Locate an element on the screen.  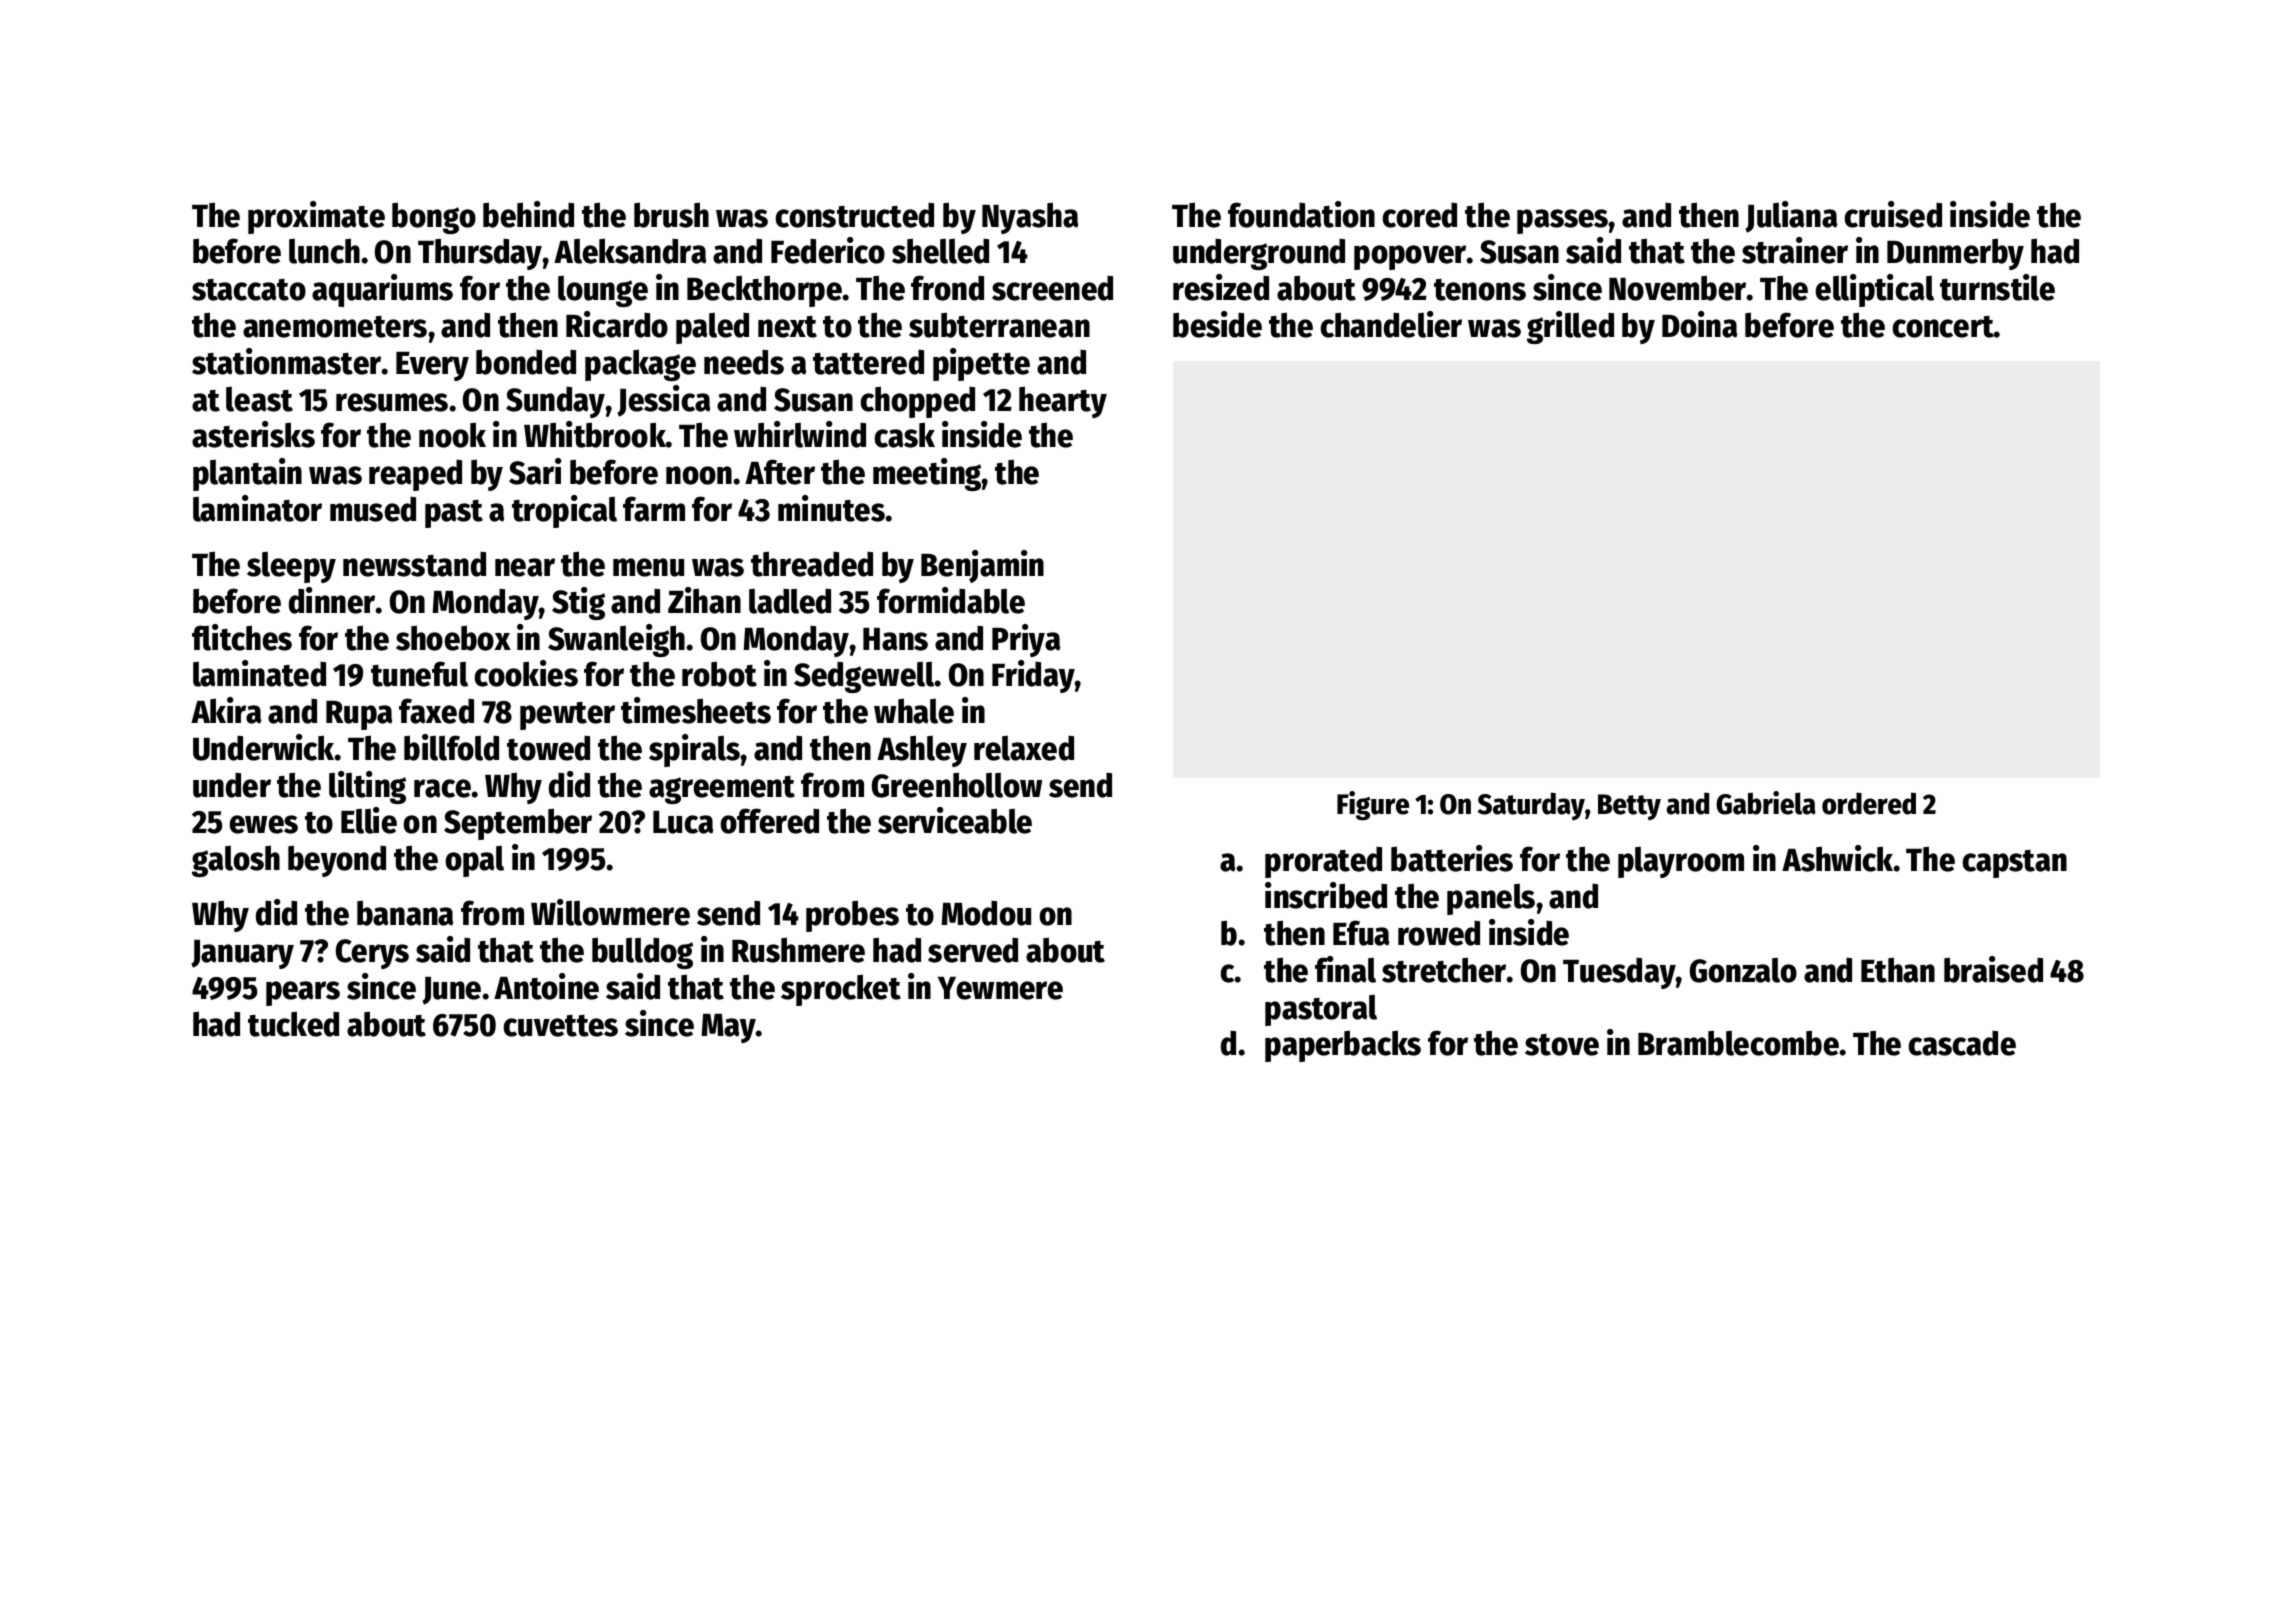
cored is located at coordinates (1419, 215).
